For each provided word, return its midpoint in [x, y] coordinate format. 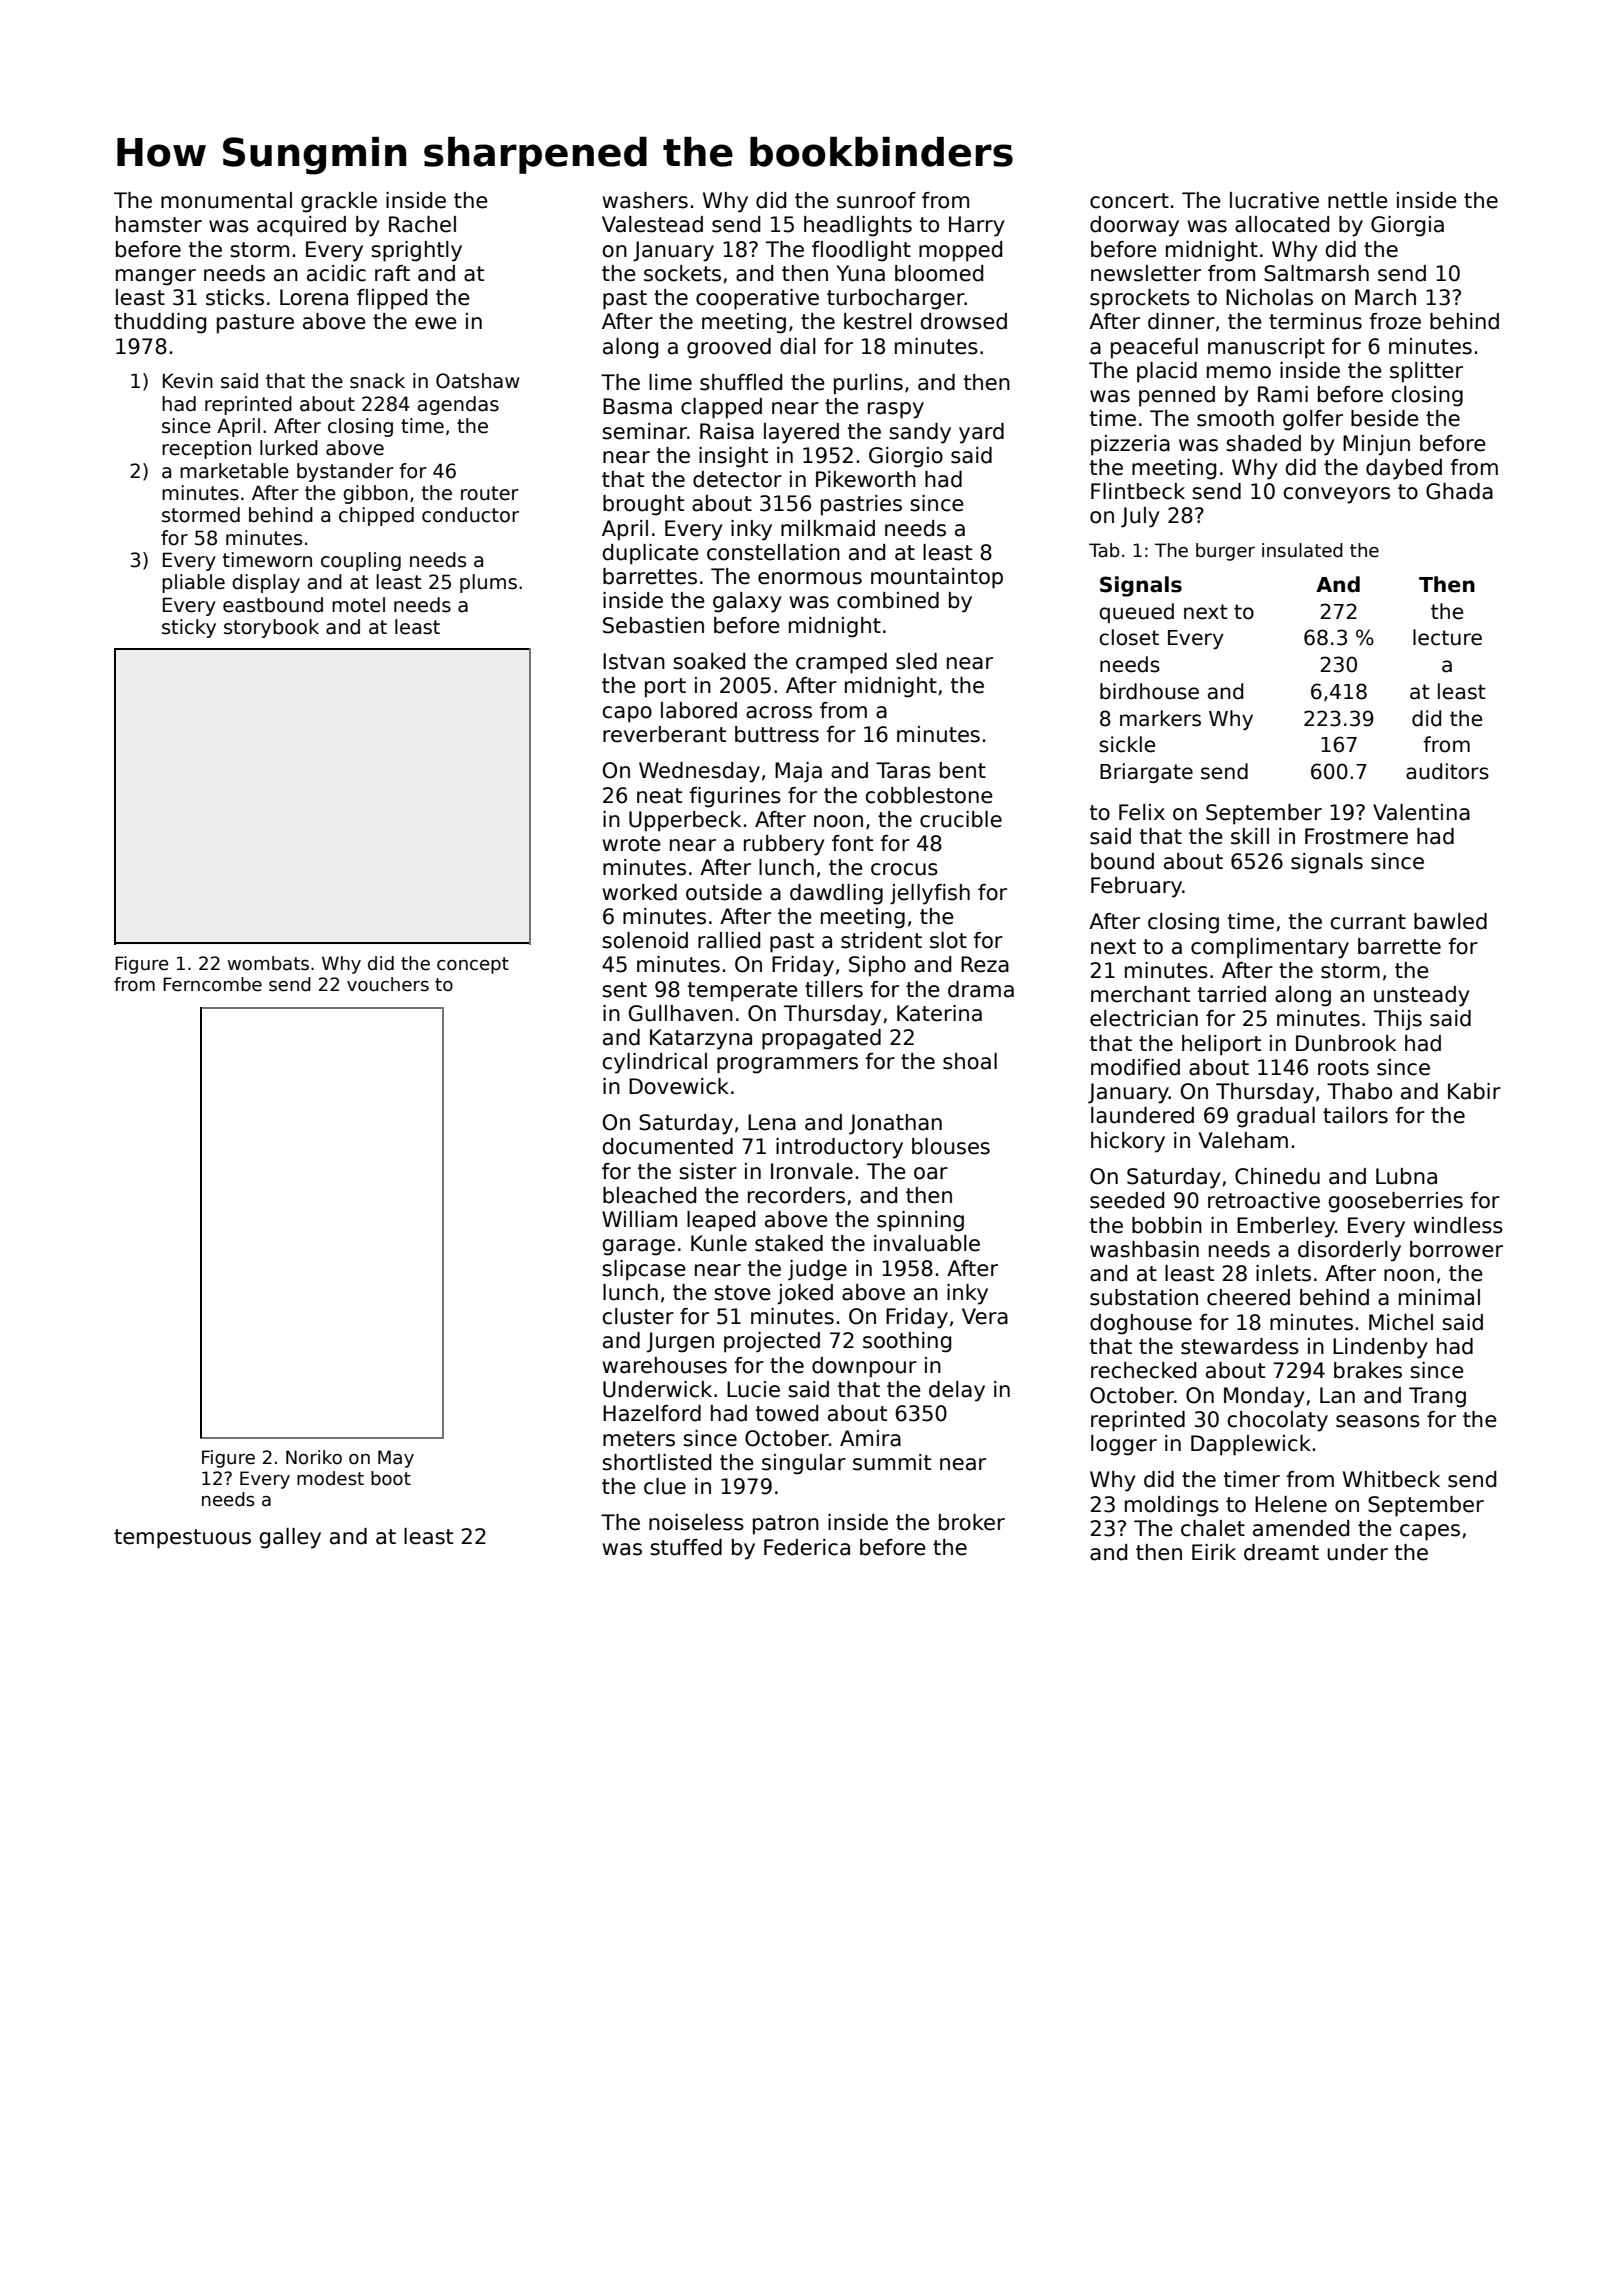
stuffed [686, 1547]
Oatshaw [477, 381]
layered [801, 433]
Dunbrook [1346, 1043]
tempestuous [182, 1539]
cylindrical [654, 1063]
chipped [376, 516]
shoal [970, 1061]
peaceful [1154, 348]
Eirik [1214, 1552]
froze [1395, 321]
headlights [858, 226]
